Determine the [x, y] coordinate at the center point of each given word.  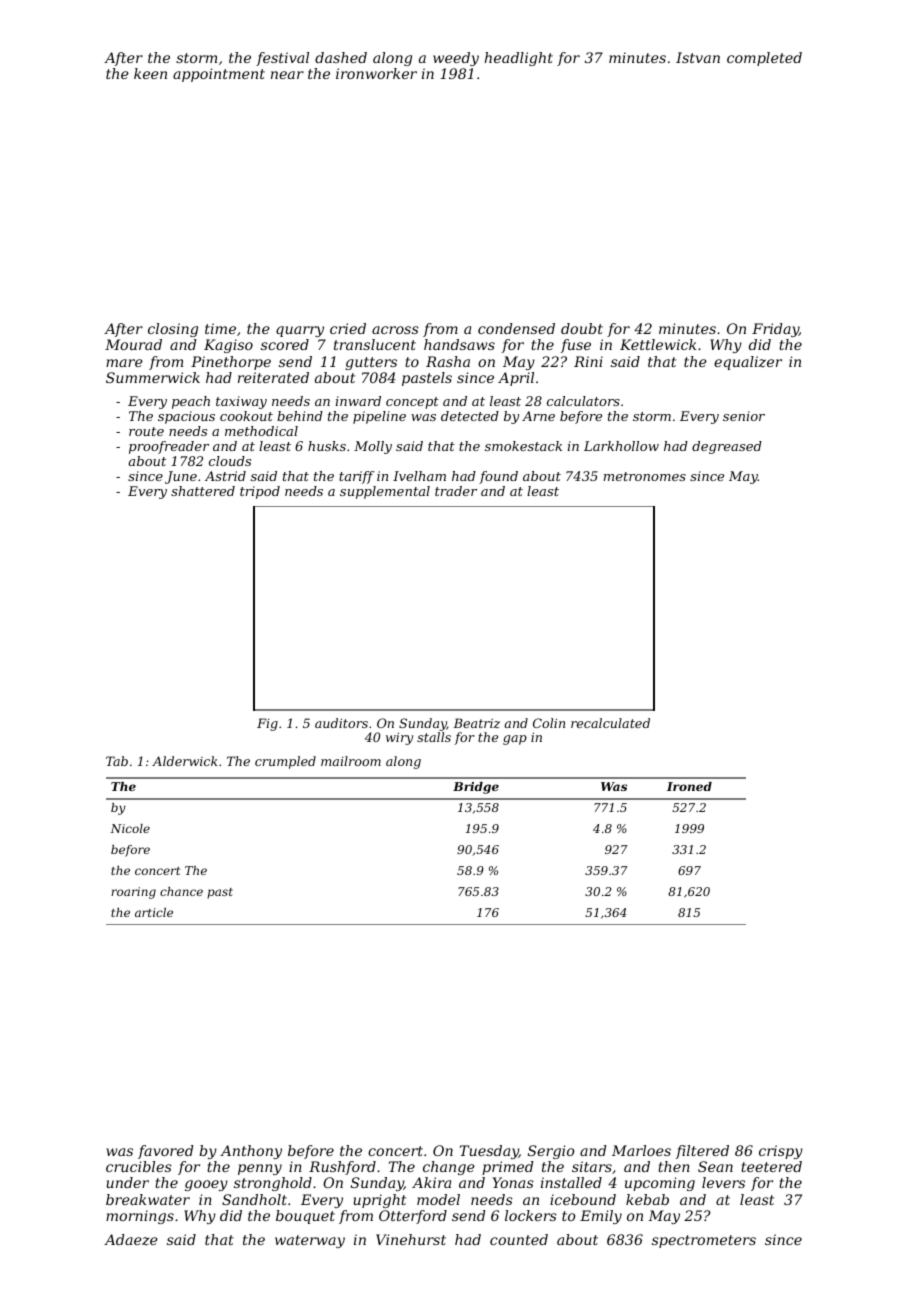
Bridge [476, 788]
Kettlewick [658, 344]
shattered [203, 491]
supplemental [385, 492]
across [395, 330]
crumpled [285, 762]
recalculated [610, 723]
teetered [771, 1166]
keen [150, 73]
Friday [775, 330]
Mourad [133, 344]
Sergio [551, 1152]
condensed [516, 328]
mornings [140, 1217]
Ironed [689, 786]
